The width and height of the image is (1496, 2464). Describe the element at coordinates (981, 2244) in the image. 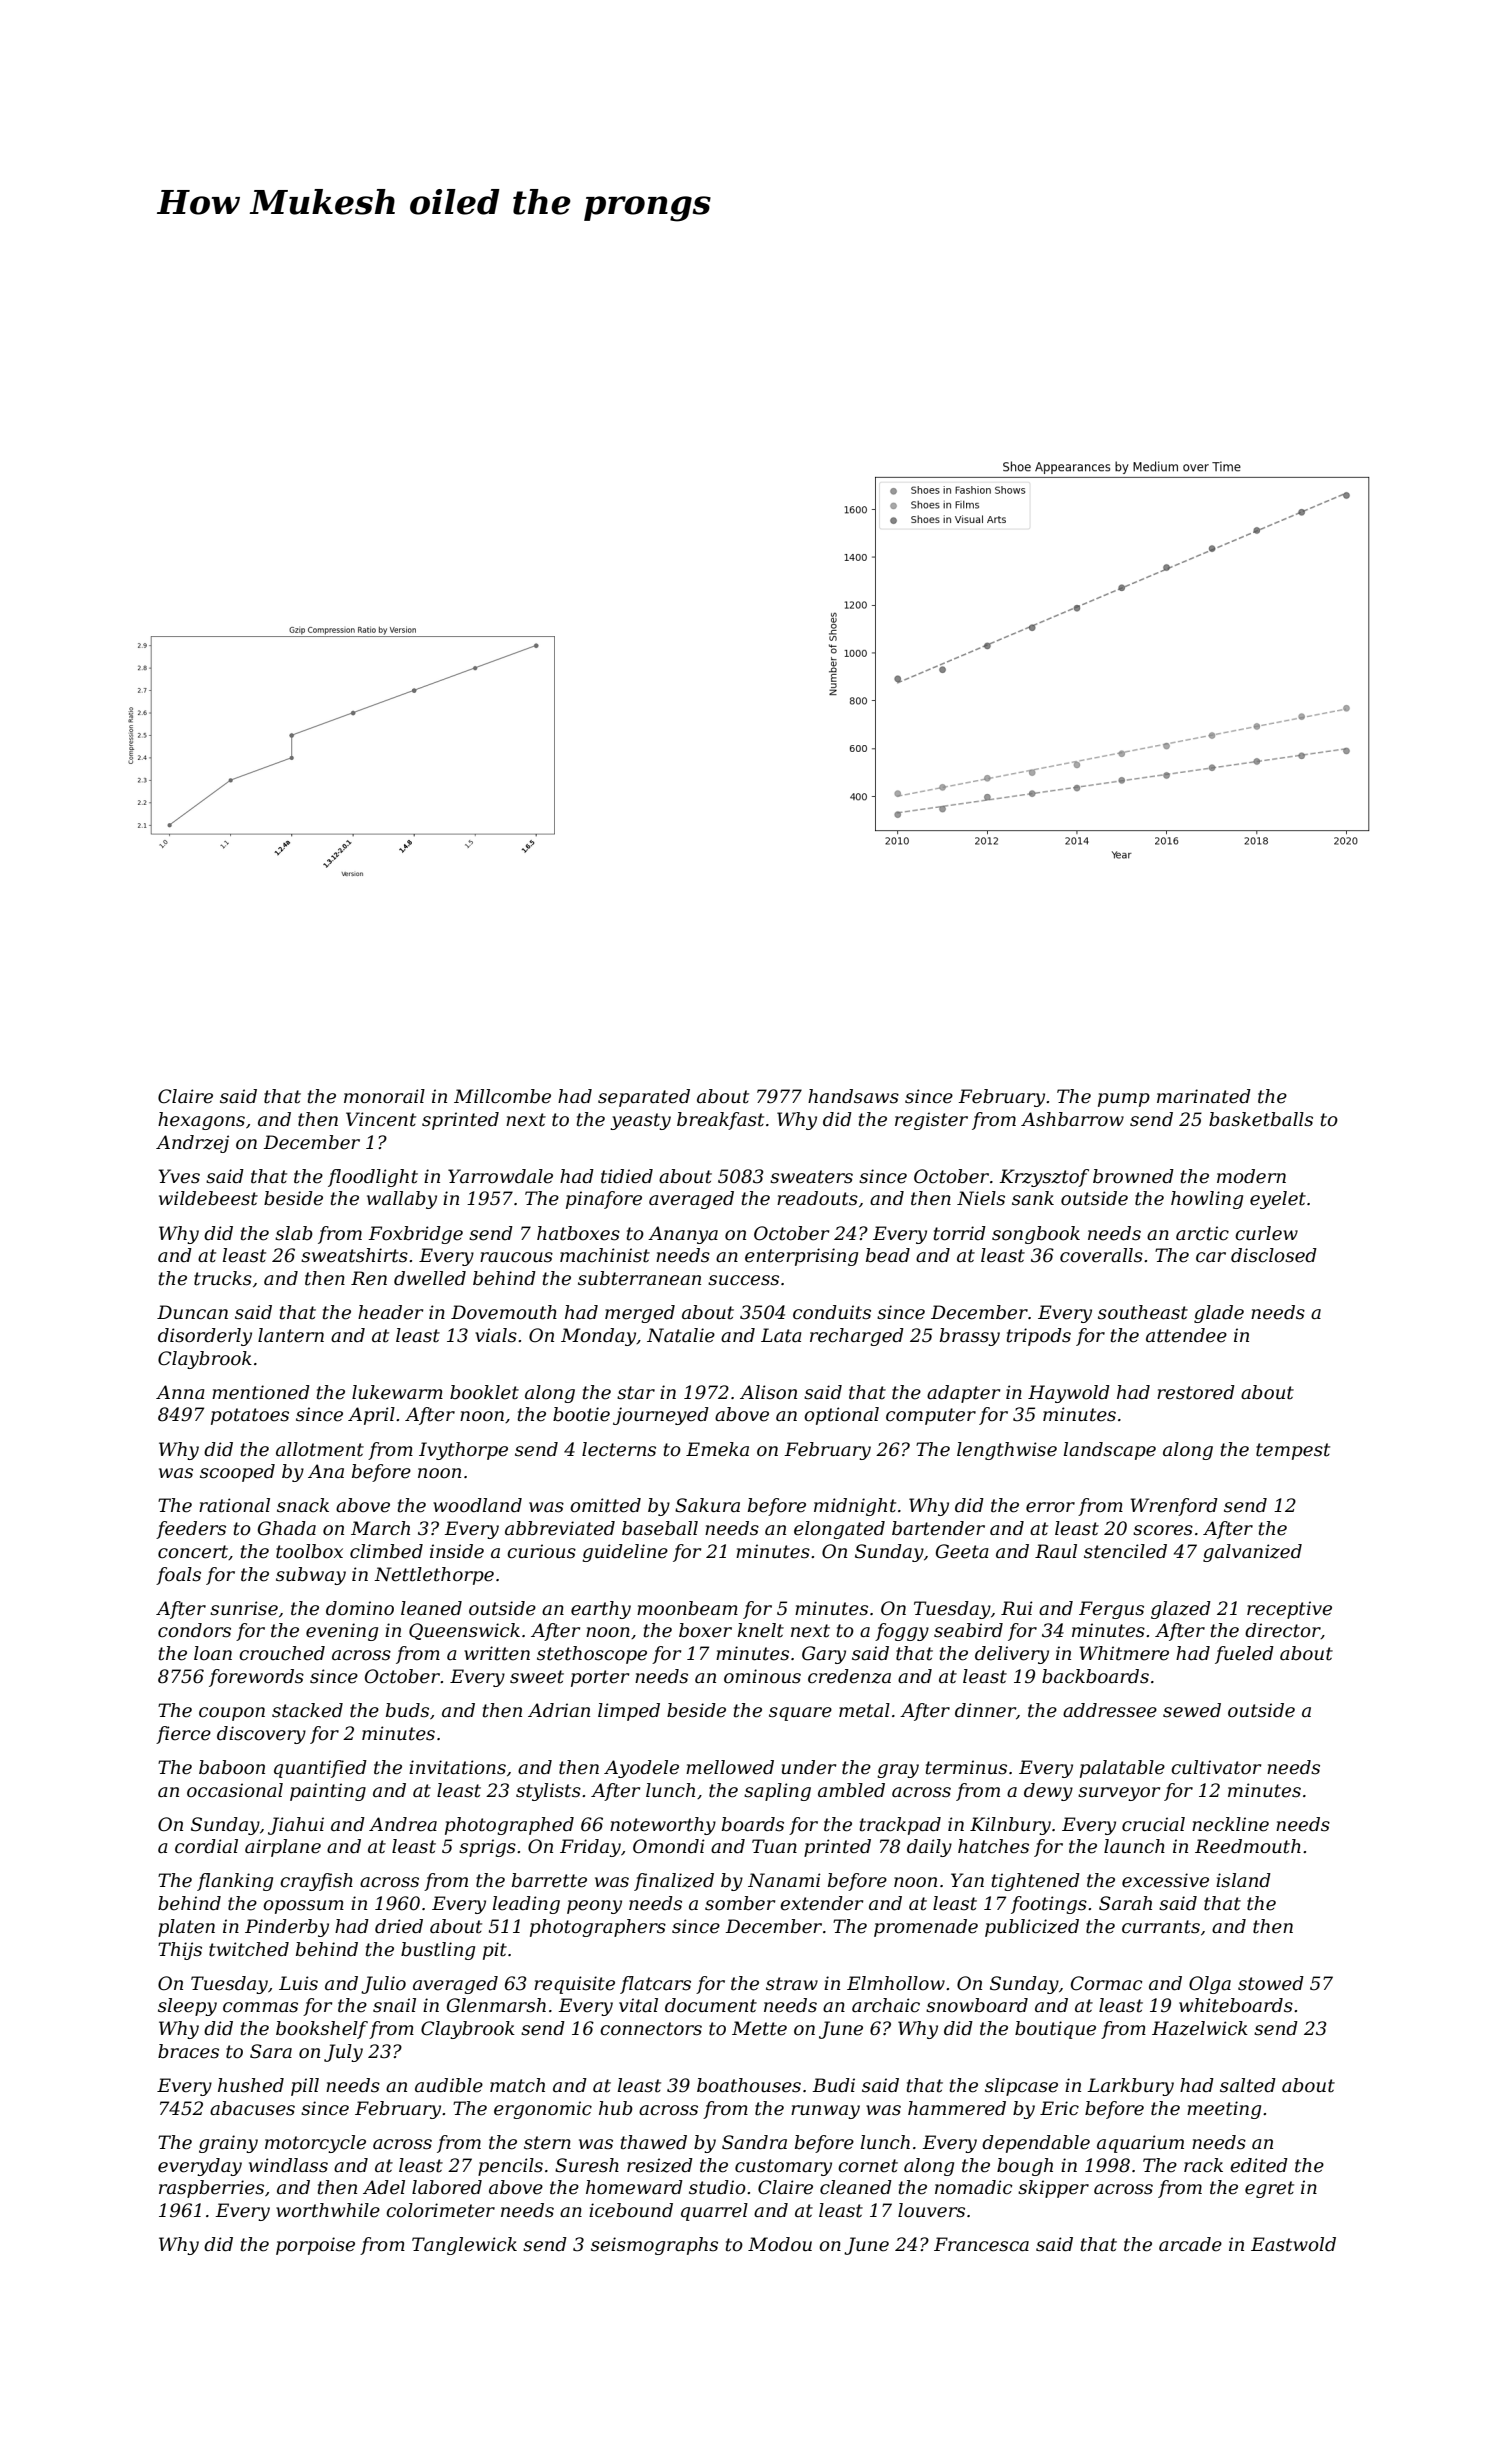

I see `Francesca` at that location.
